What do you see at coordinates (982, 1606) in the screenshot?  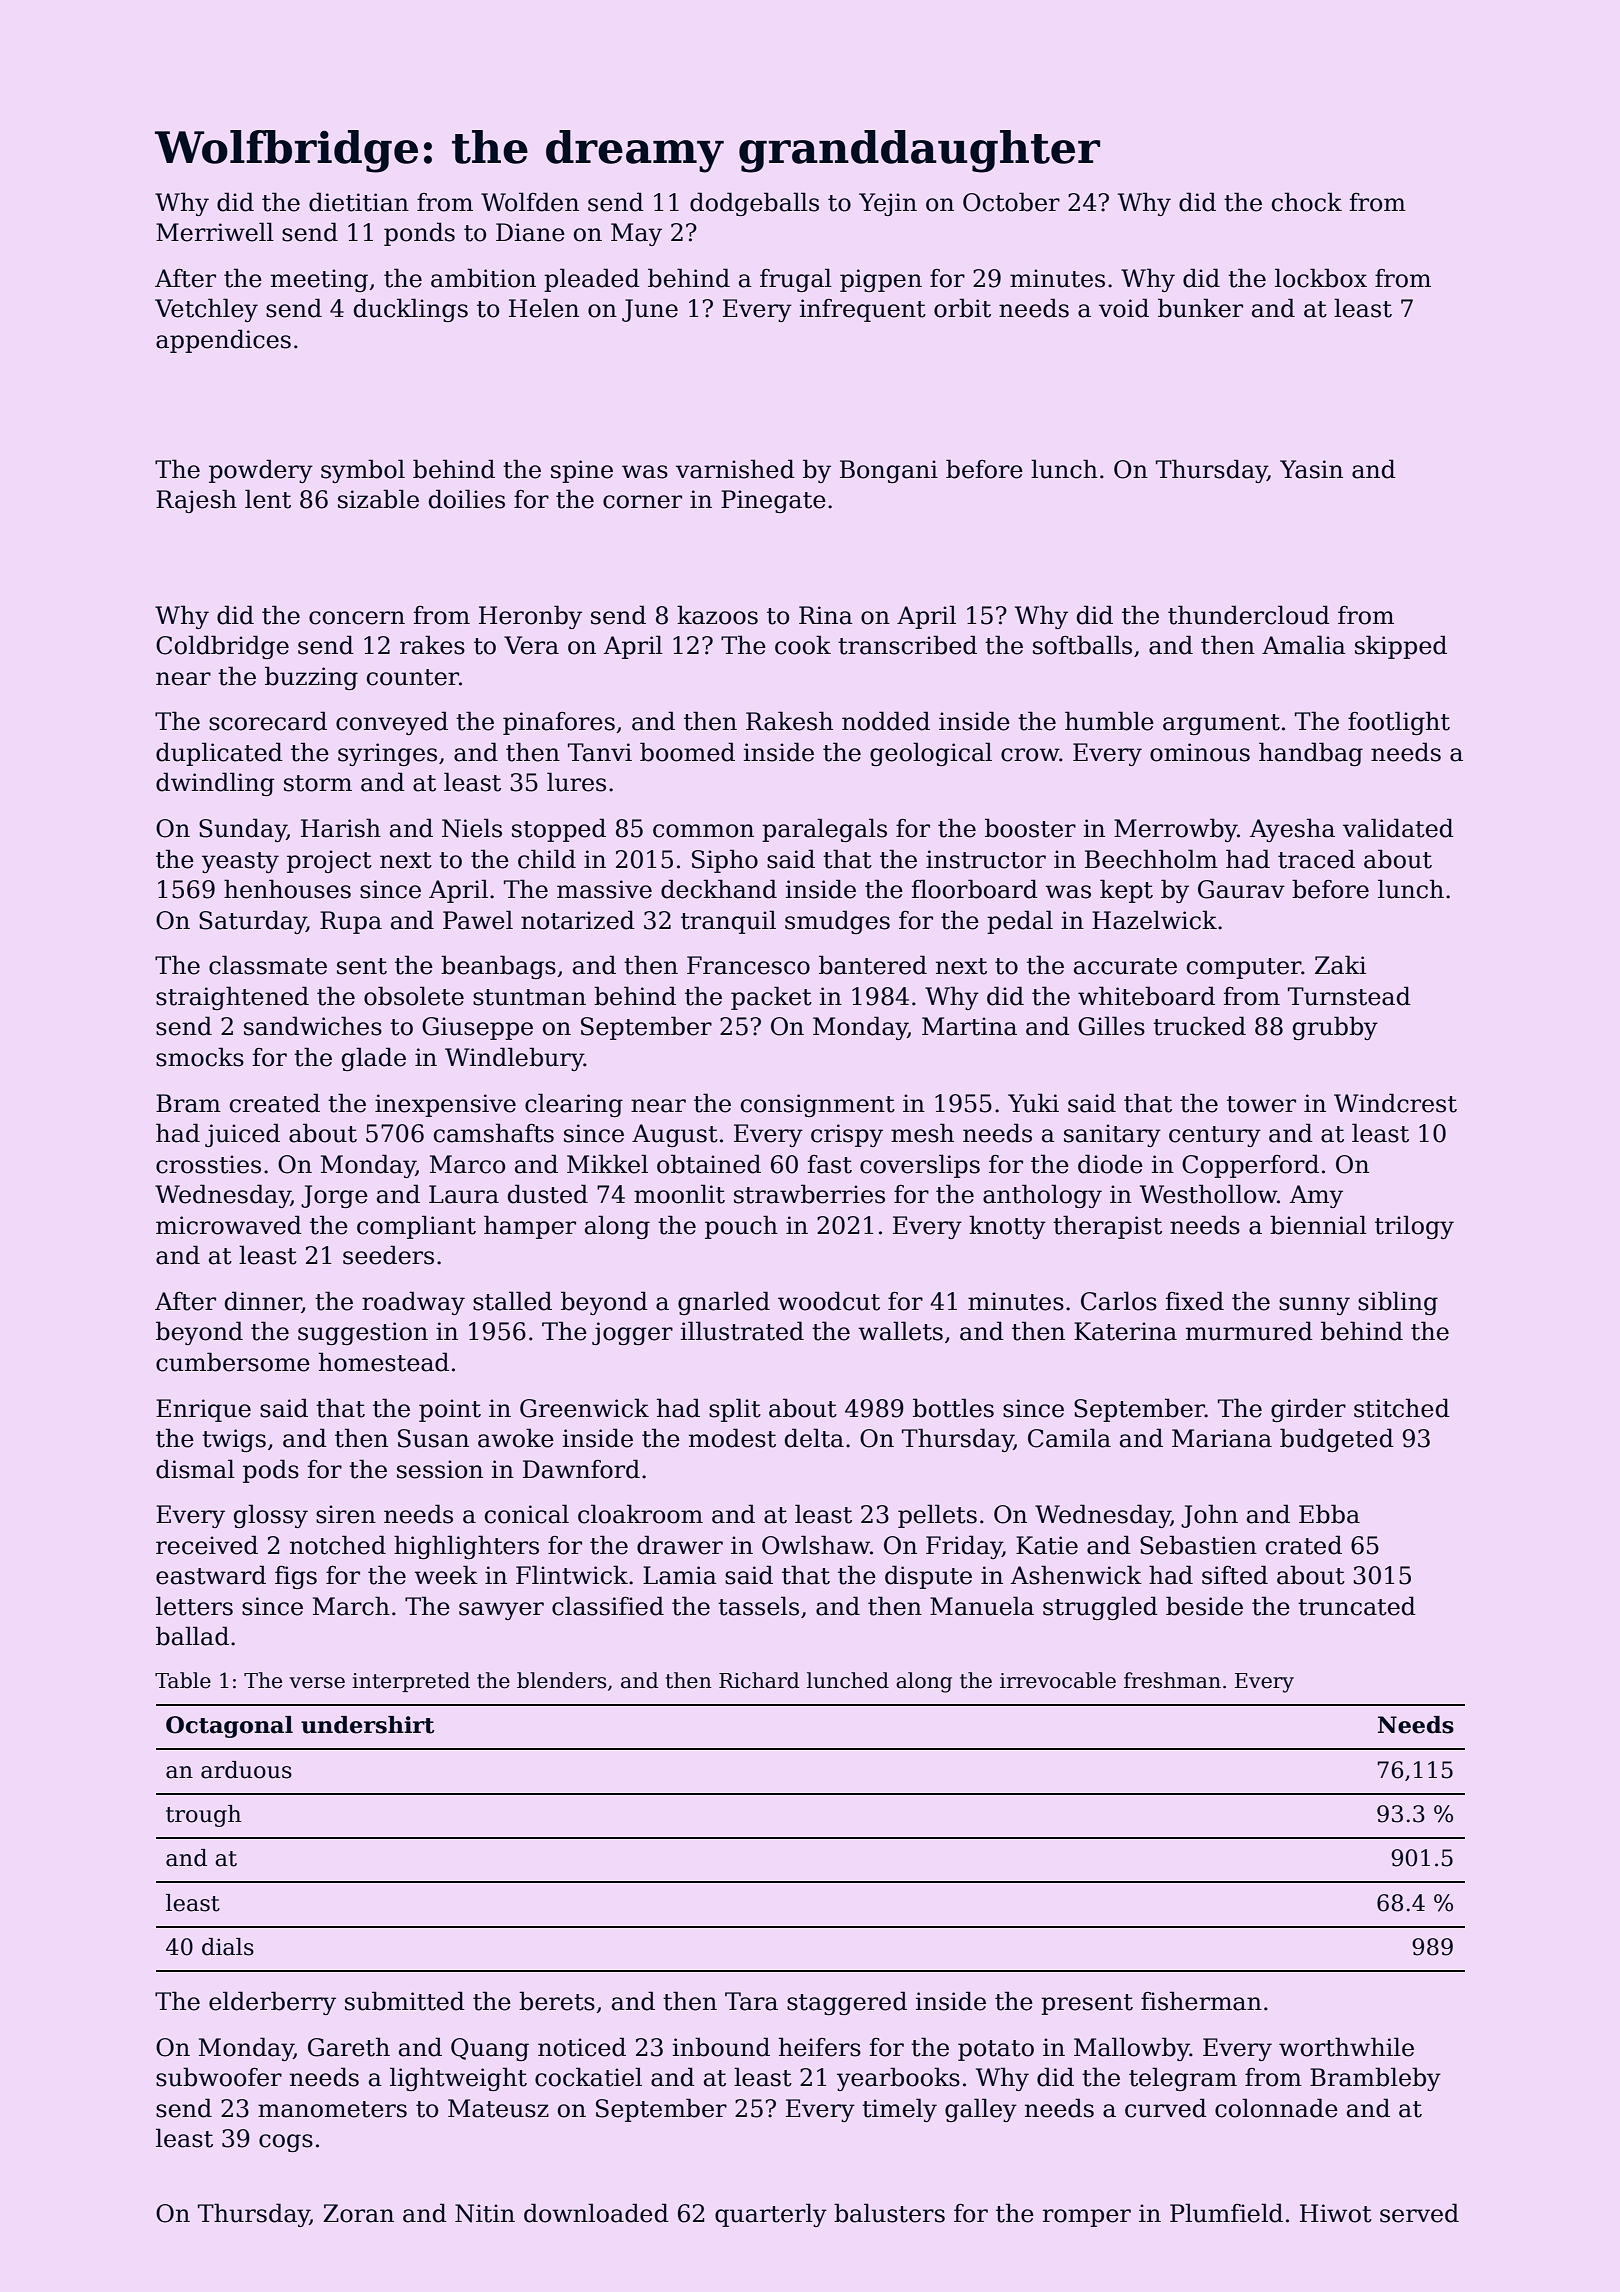 I see `Manuela` at bounding box center [982, 1606].
